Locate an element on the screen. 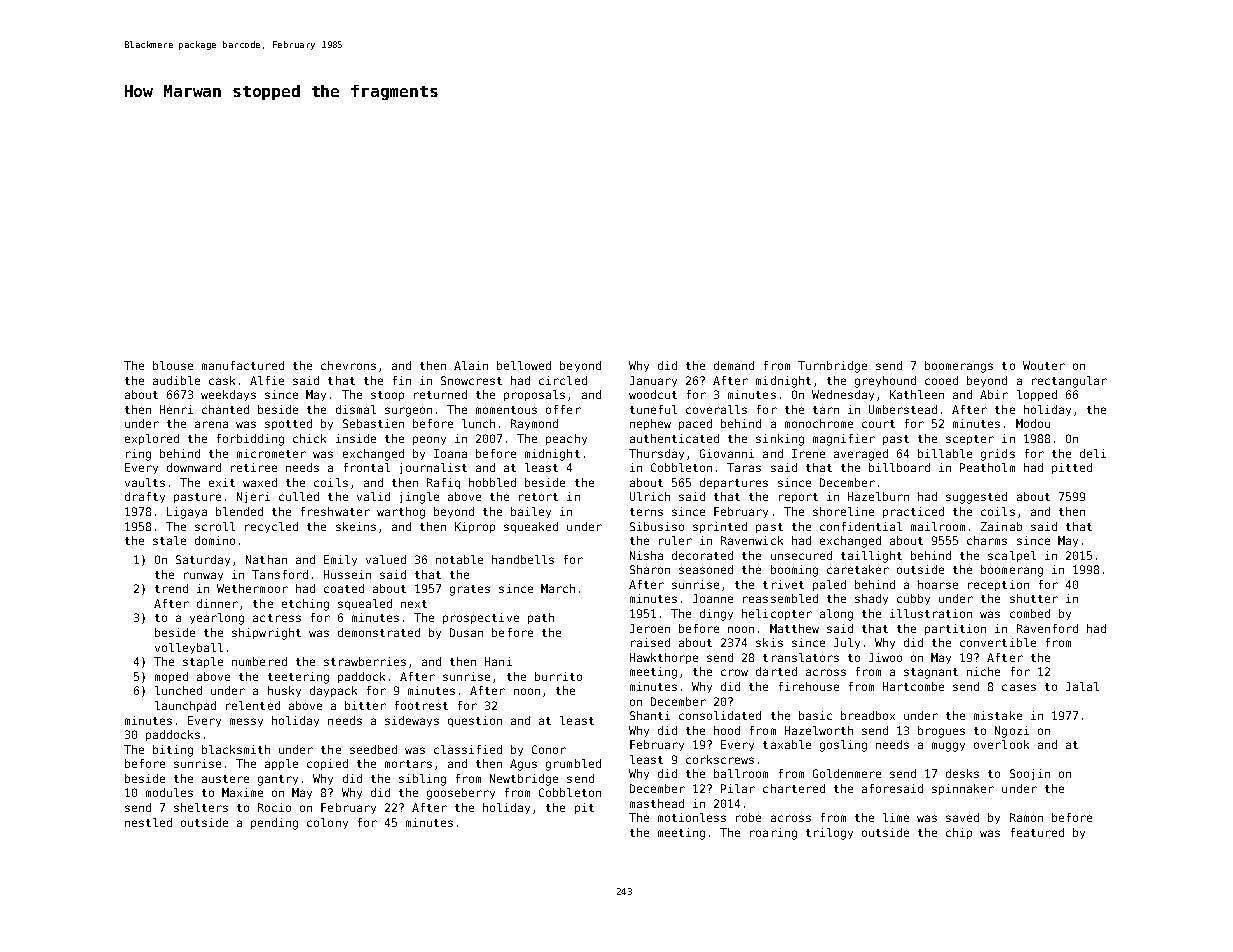  Wouter is located at coordinates (1044, 365).
